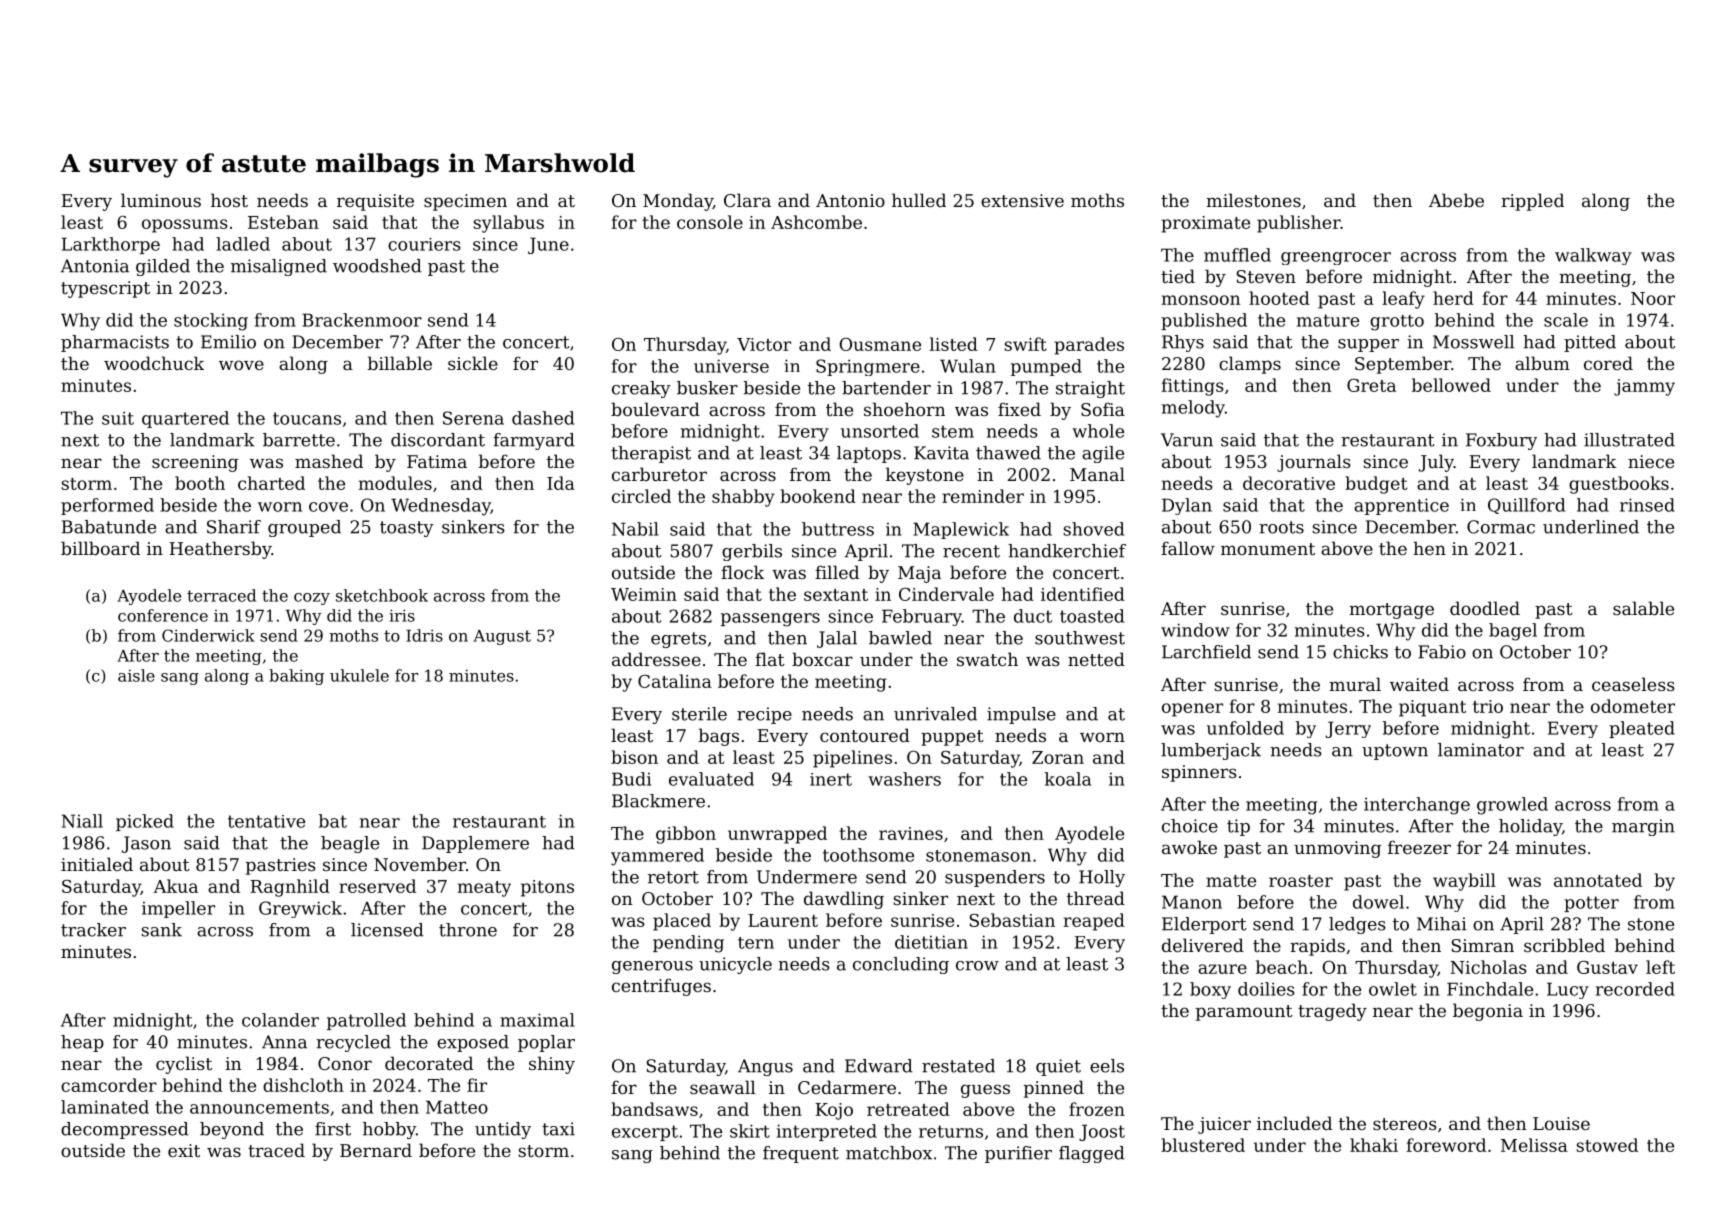 This document has height=1228, width=1736. Describe the element at coordinates (1187, 440) in the document. I see `Varun` at that location.
